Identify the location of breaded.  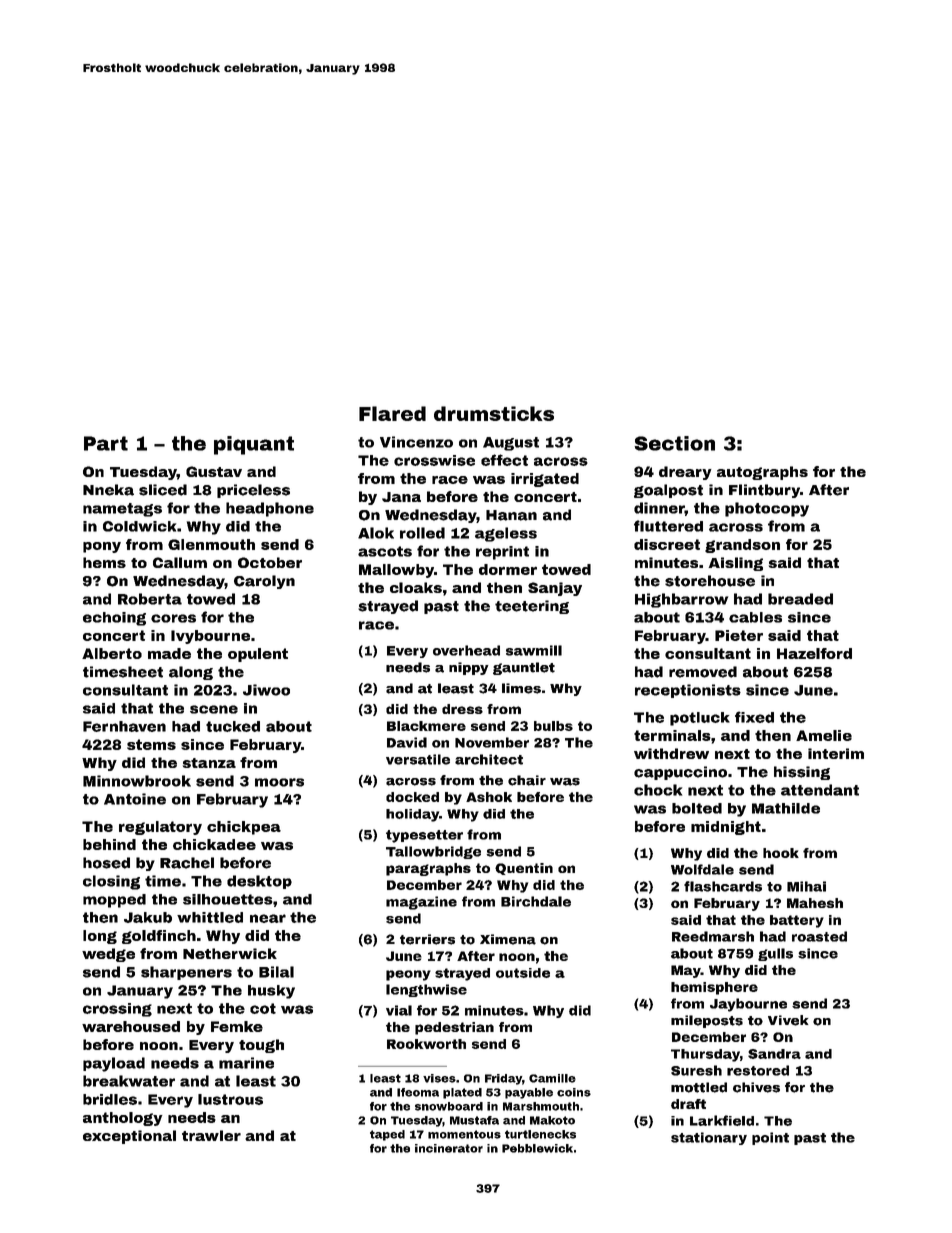
(800, 599).
